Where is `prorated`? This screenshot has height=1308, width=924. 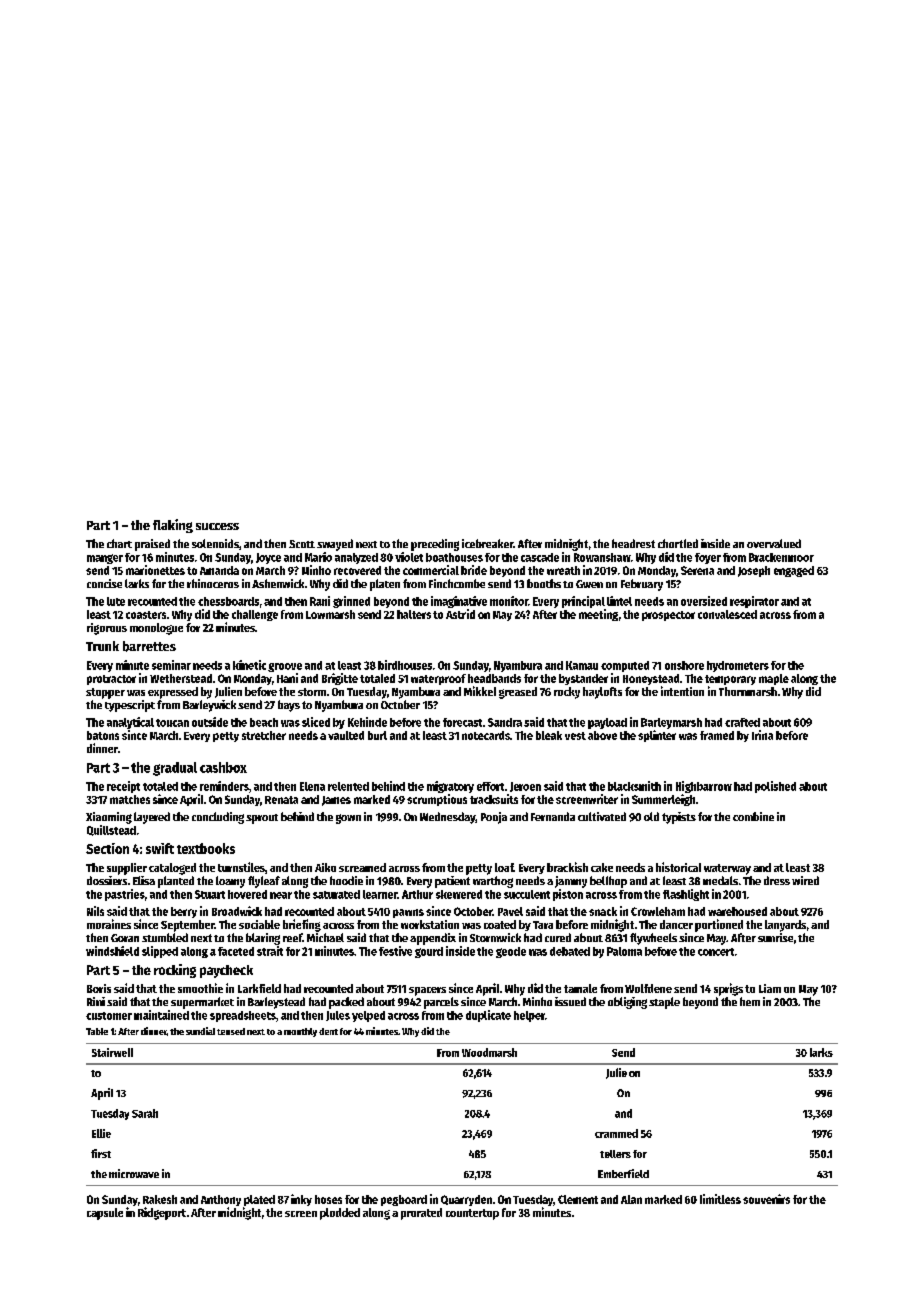
prorated is located at coordinates (421, 1214).
